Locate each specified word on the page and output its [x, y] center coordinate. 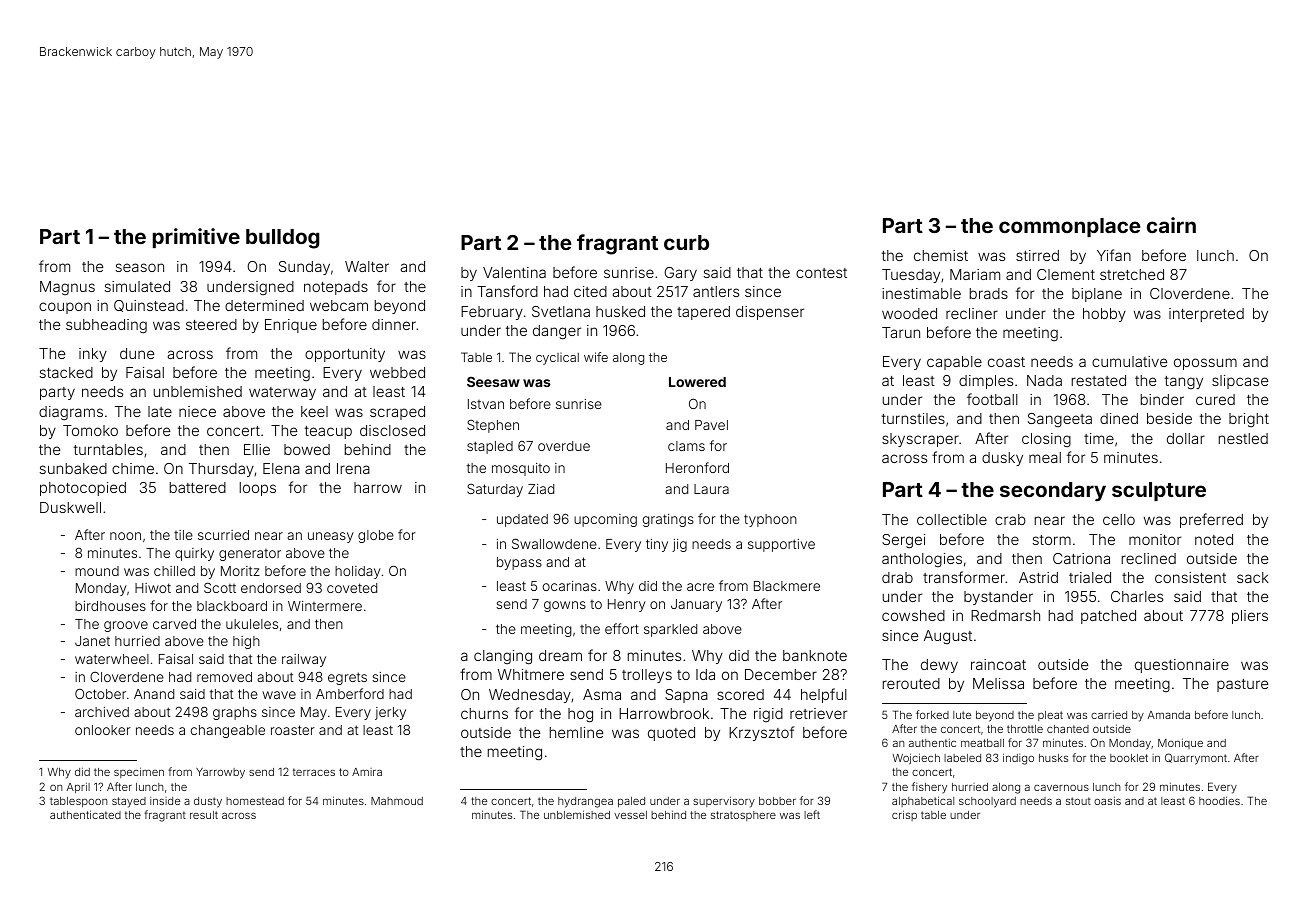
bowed [307, 449]
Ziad [541, 489]
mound [97, 571]
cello [1119, 519]
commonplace [1070, 227]
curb [686, 242]
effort [622, 628]
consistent [1190, 577]
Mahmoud [397, 801]
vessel [630, 815]
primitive [196, 238]
